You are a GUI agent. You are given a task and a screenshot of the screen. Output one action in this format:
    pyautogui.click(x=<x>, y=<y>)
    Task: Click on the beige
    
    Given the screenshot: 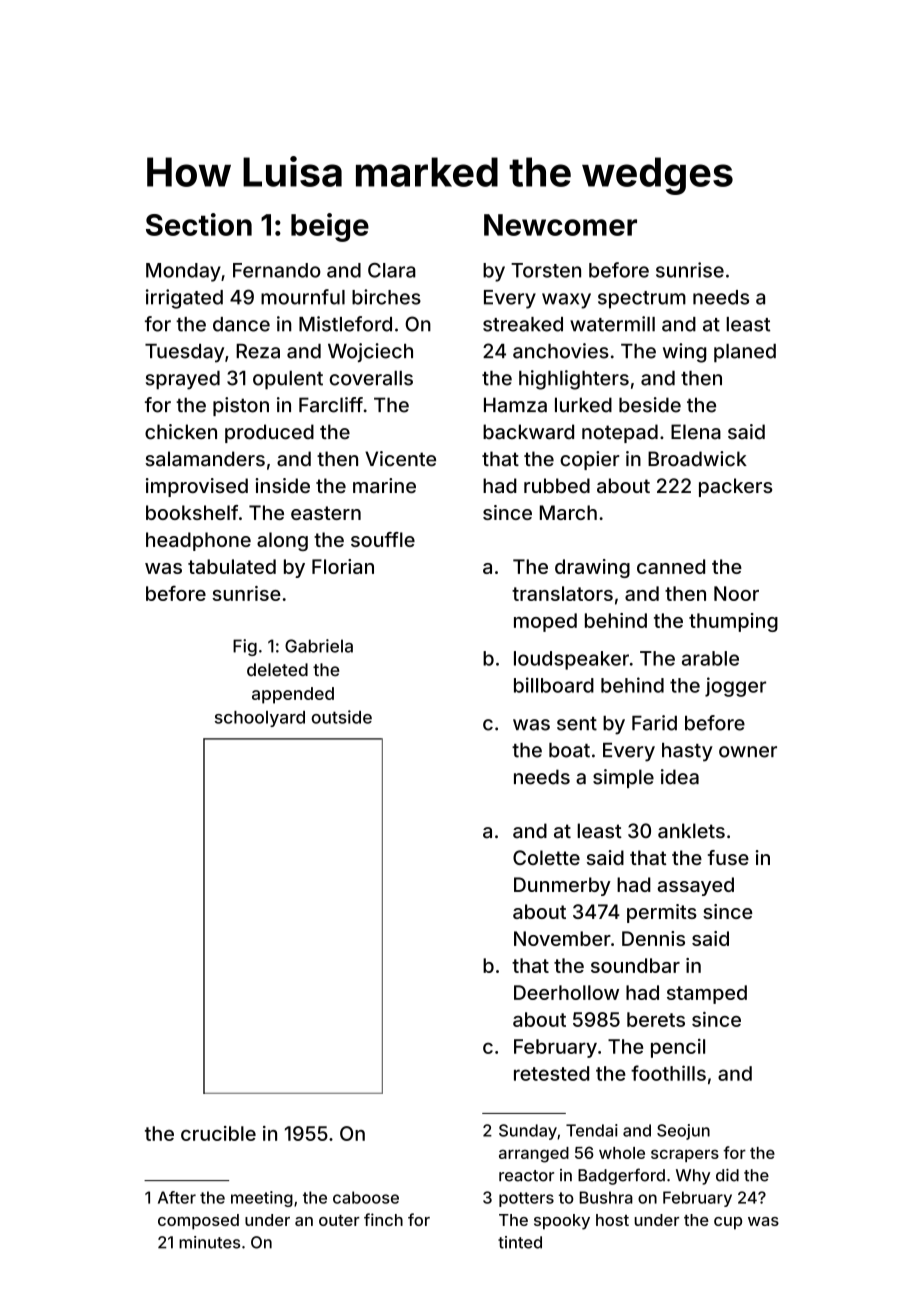 What is the action you would take?
    pyautogui.click(x=330, y=227)
